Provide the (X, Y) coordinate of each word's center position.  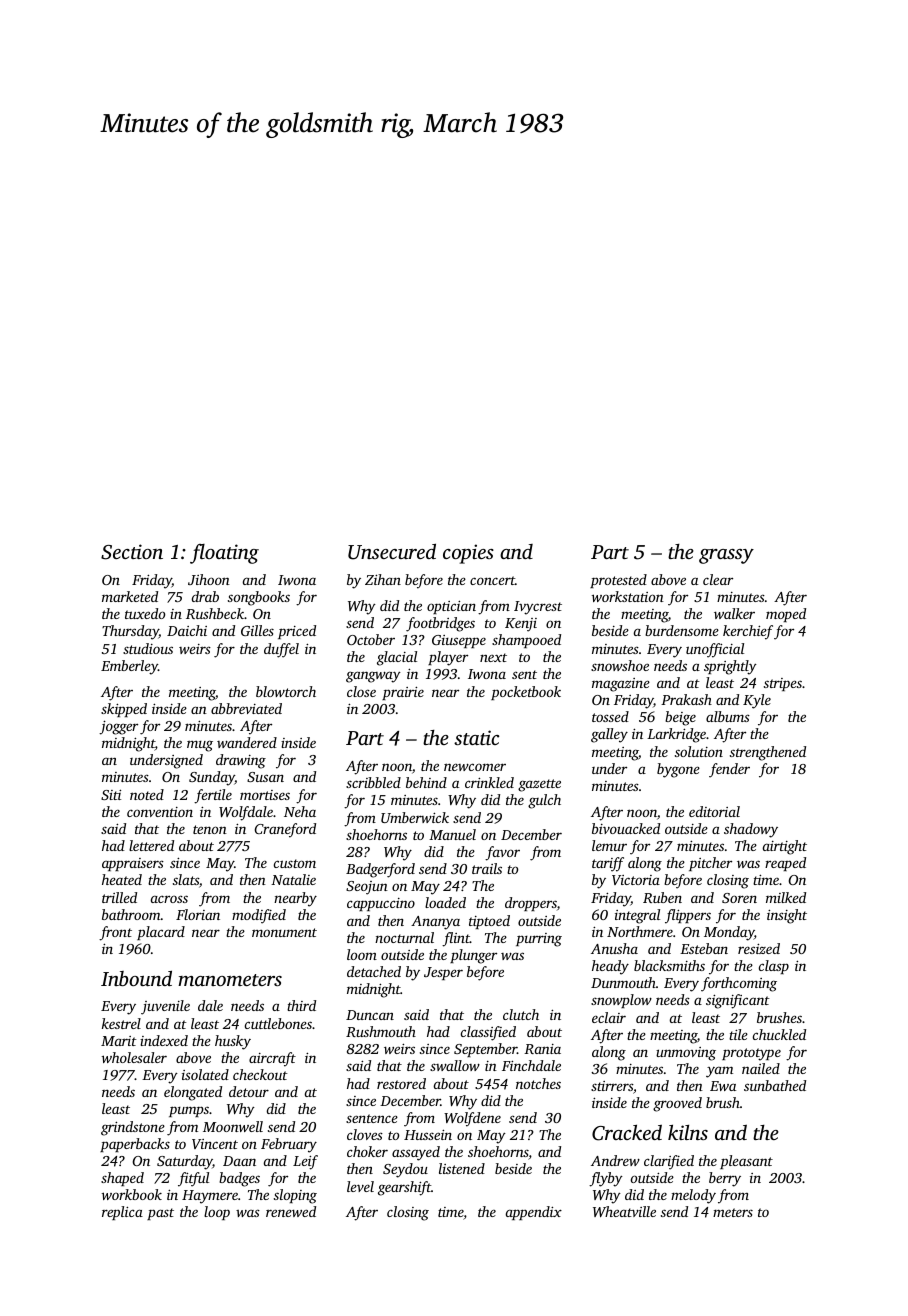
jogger (118, 727)
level (360, 1186)
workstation (628, 596)
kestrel (121, 1023)
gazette (539, 785)
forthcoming (739, 984)
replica (122, 1213)
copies (468, 554)
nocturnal (404, 937)
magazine (621, 685)
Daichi (187, 630)
